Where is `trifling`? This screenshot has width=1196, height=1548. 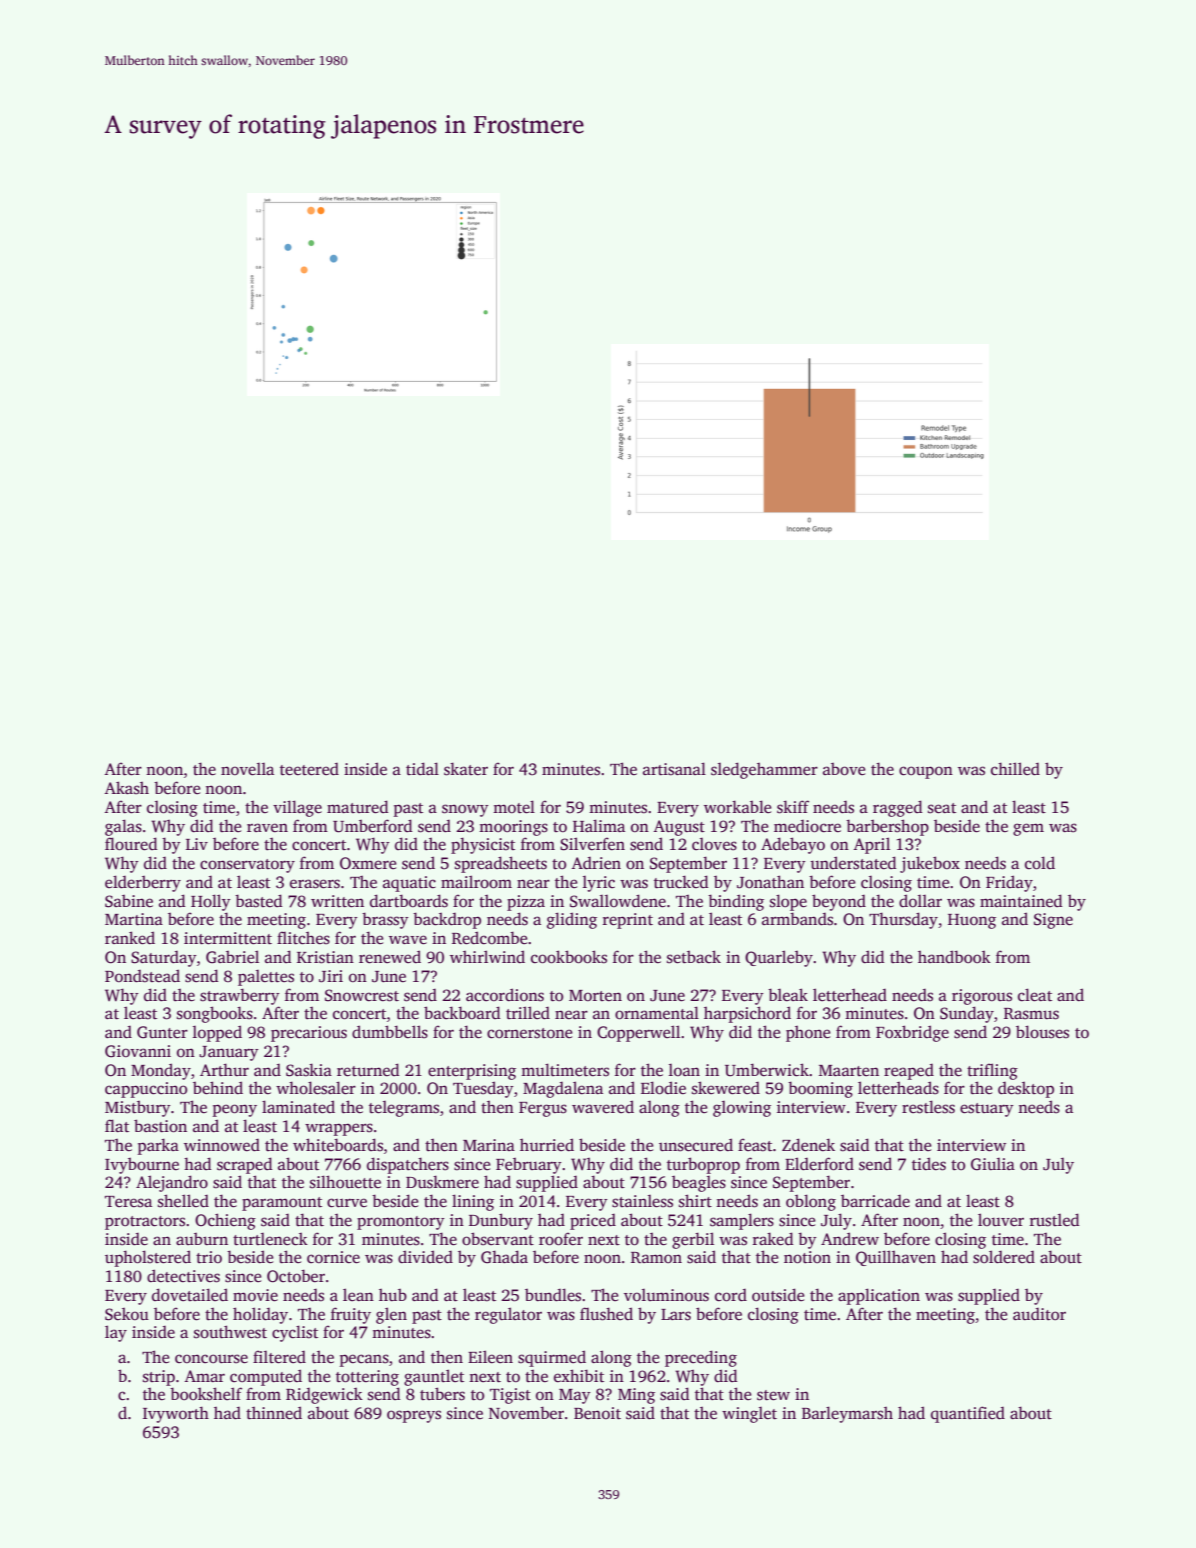 trifling is located at coordinates (992, 1071).
